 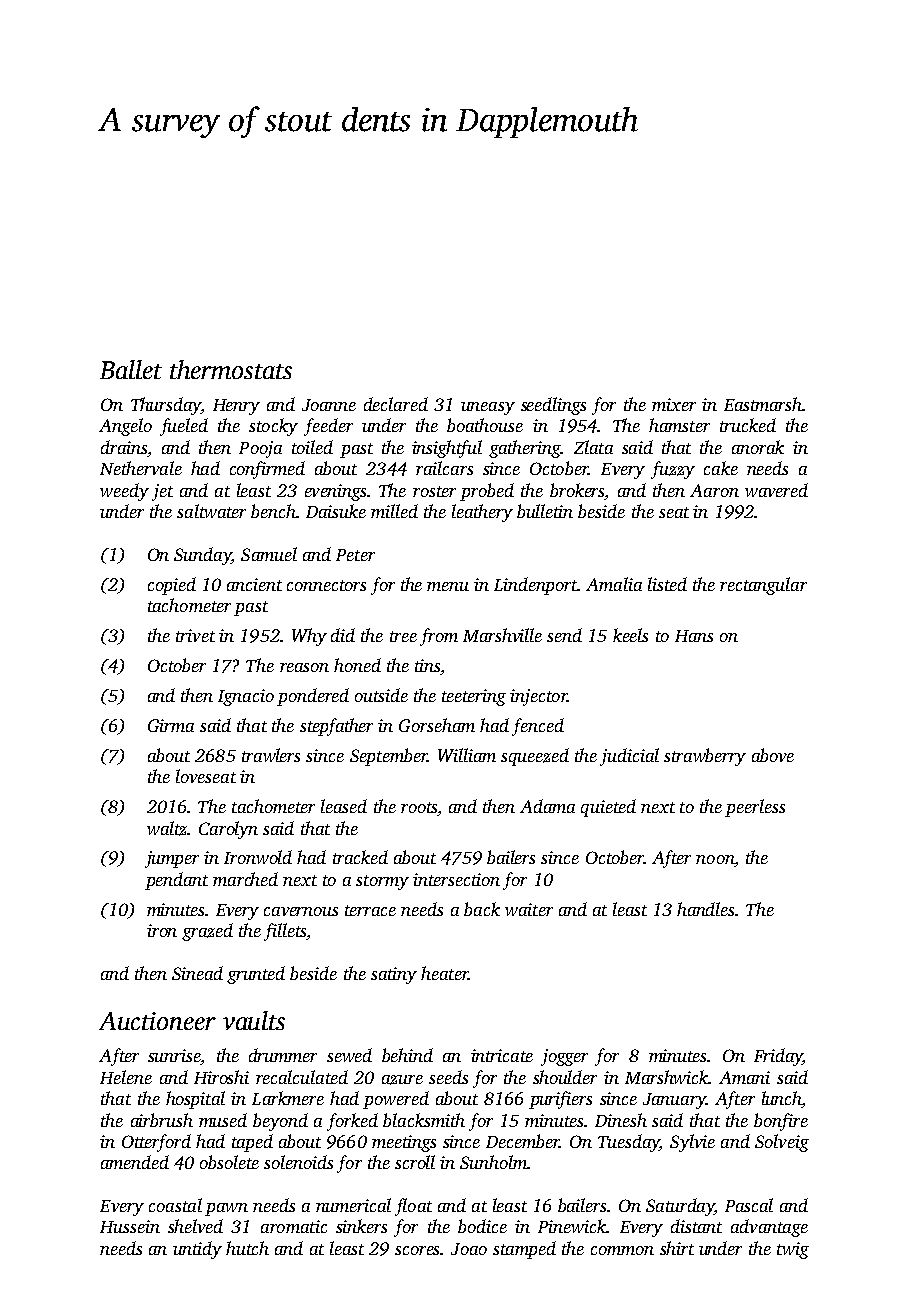 I want to click on Hussein, so click(x=130, y=1226).
